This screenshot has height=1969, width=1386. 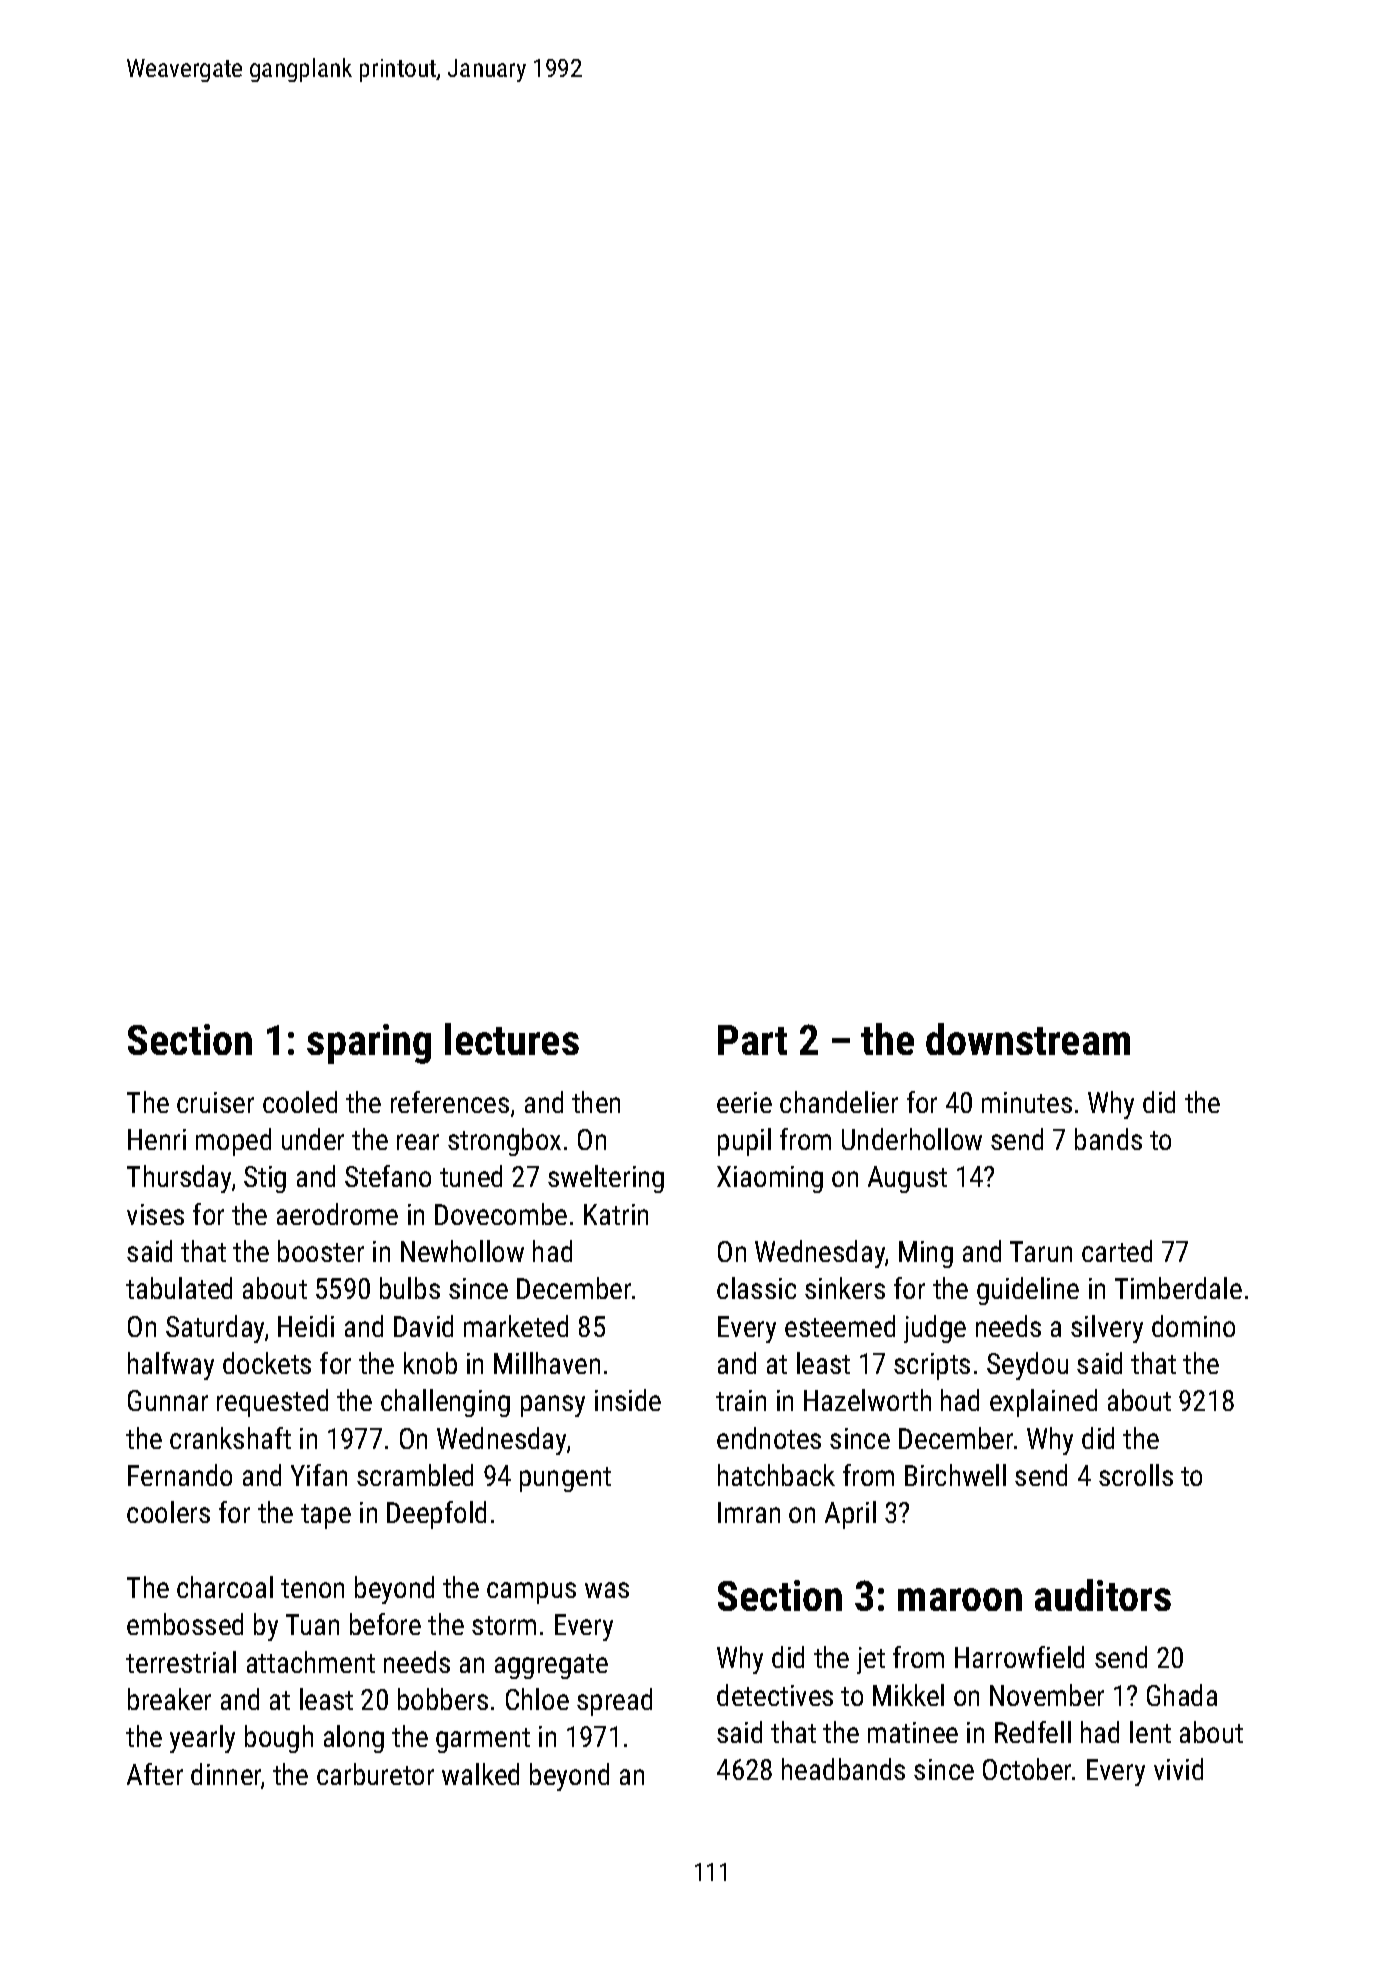 I want to click on halfway, so click(x=171, y=1366).
